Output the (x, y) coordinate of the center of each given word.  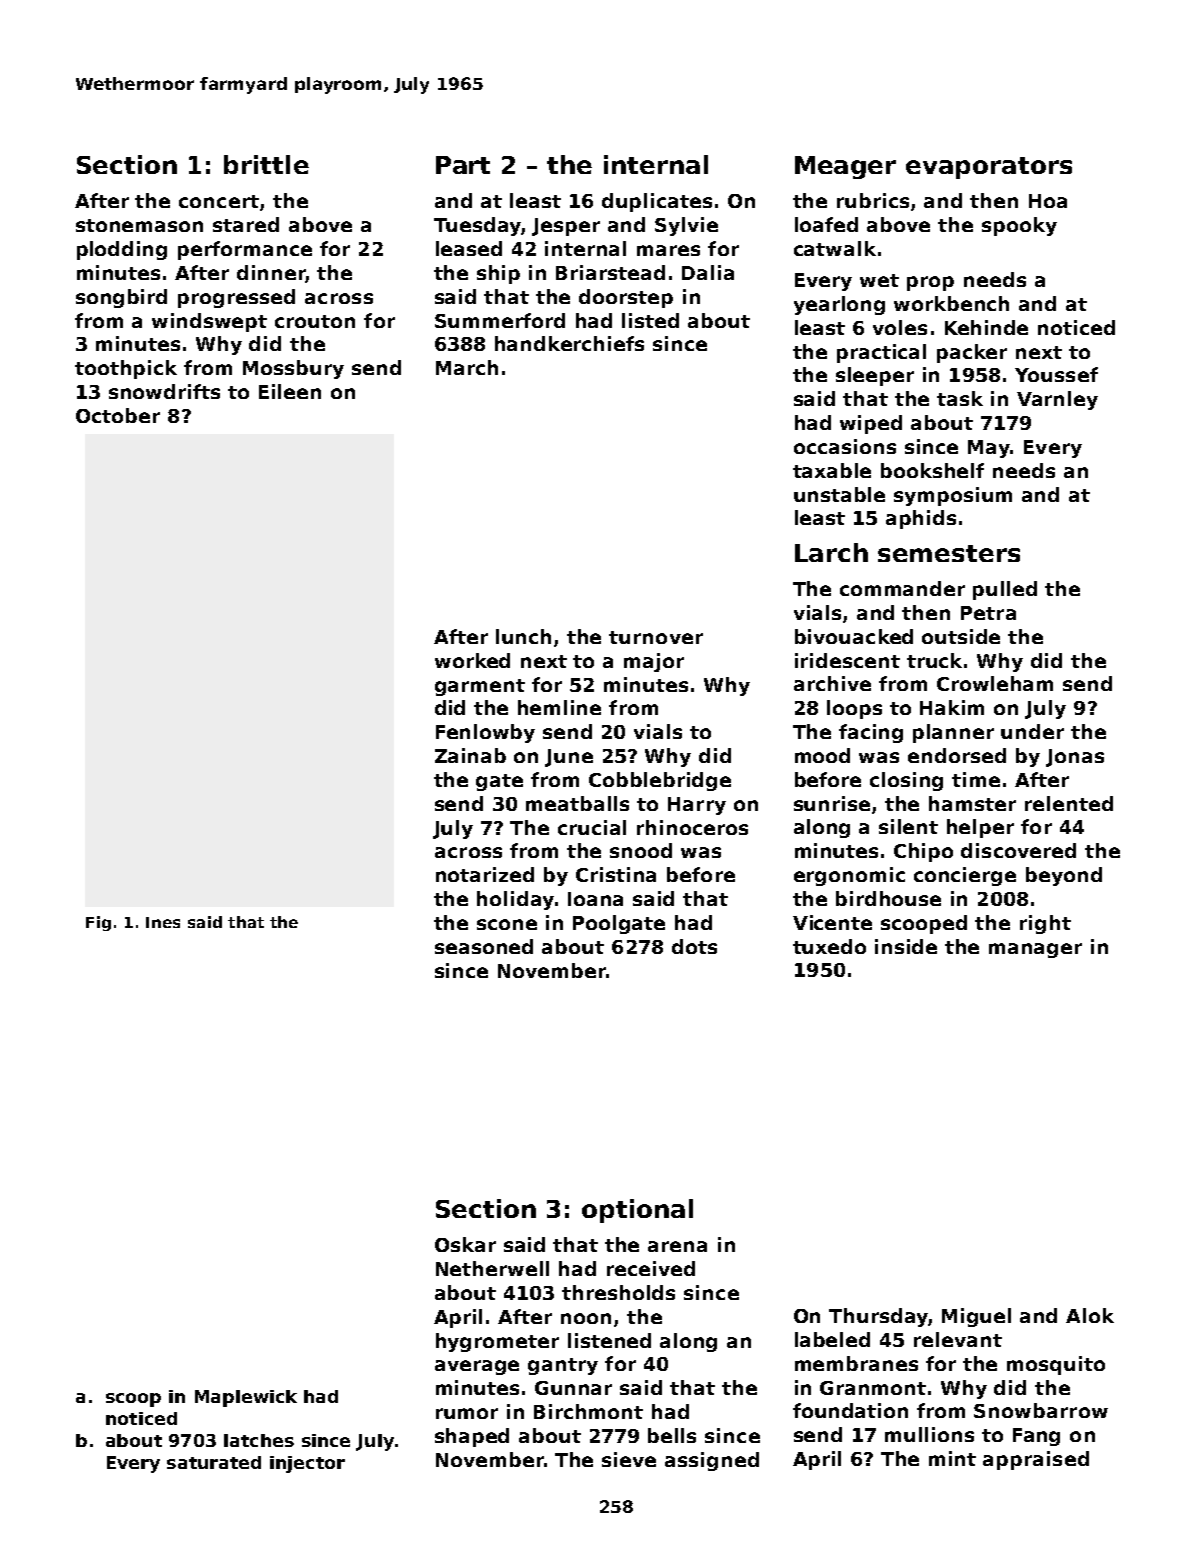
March (467, 367)
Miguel (976, 1317)
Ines (163, 922)
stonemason (139, 225)
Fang (1036, 1437)
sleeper (875, 376)
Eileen (290, 391)
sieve (629, 1459)
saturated (214, 1462)
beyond (1064, 876)
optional (637, 1211)
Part (463, 165)
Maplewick (246, 1398)
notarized (485, 874)
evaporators (989, 168)
